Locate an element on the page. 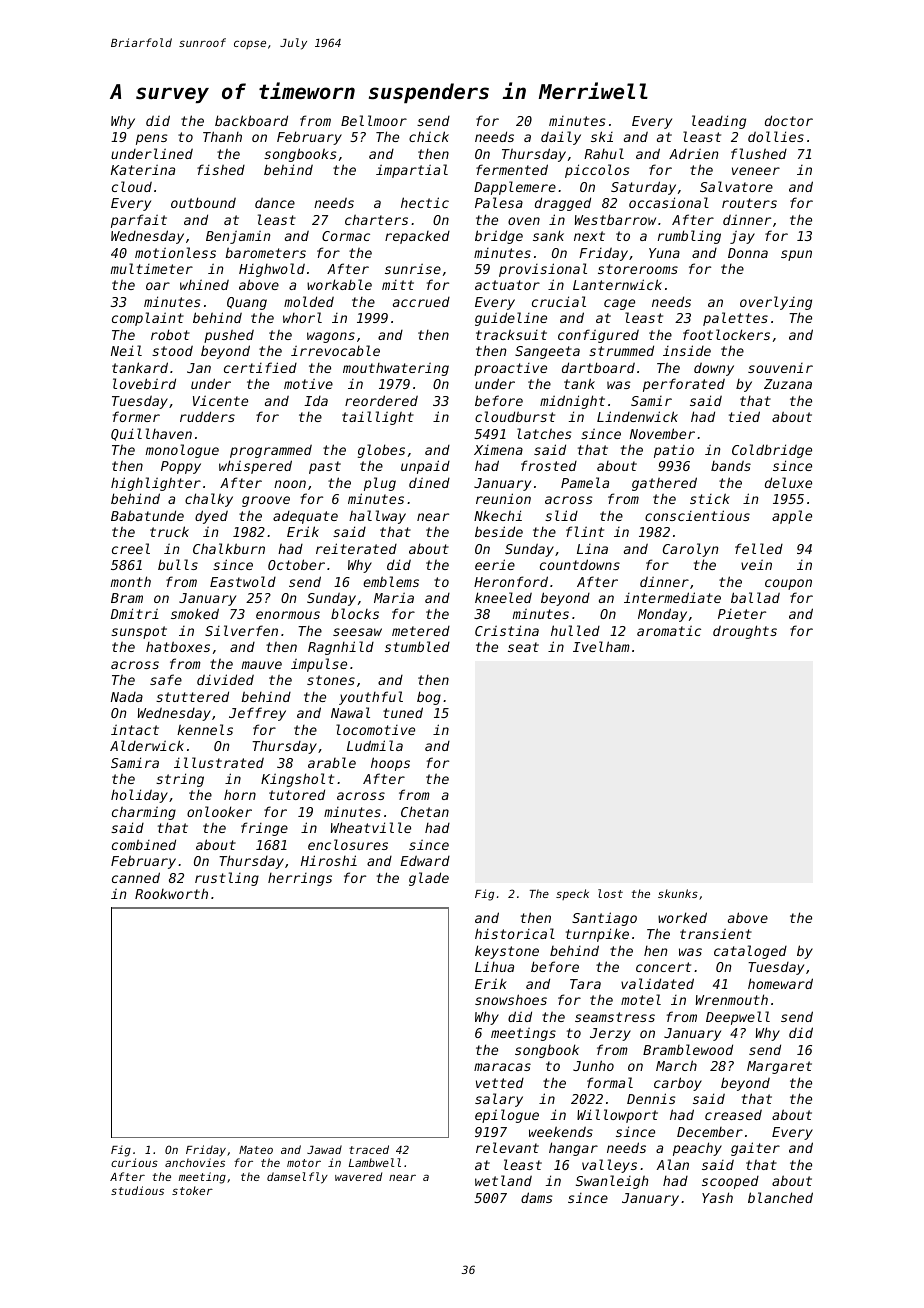 This page has width=924, height=1308. stoker is located at coordinates (192, 1190).
